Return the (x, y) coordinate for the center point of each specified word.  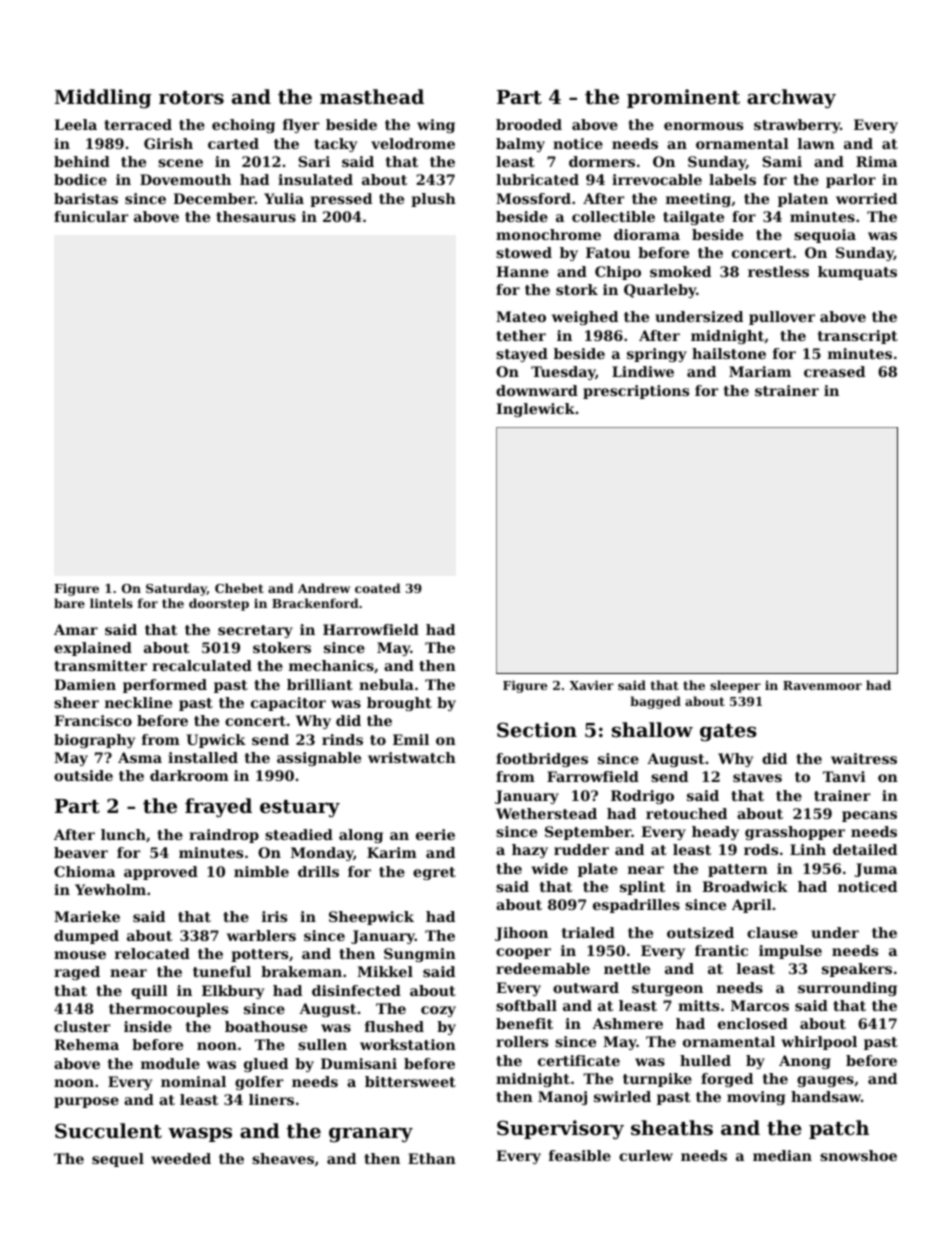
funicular (91, 216)
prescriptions (636, 392)
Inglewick (535, 410)
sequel (118, 1160)
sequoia (825, 236)
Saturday (176, 589)
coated (378, 588)
